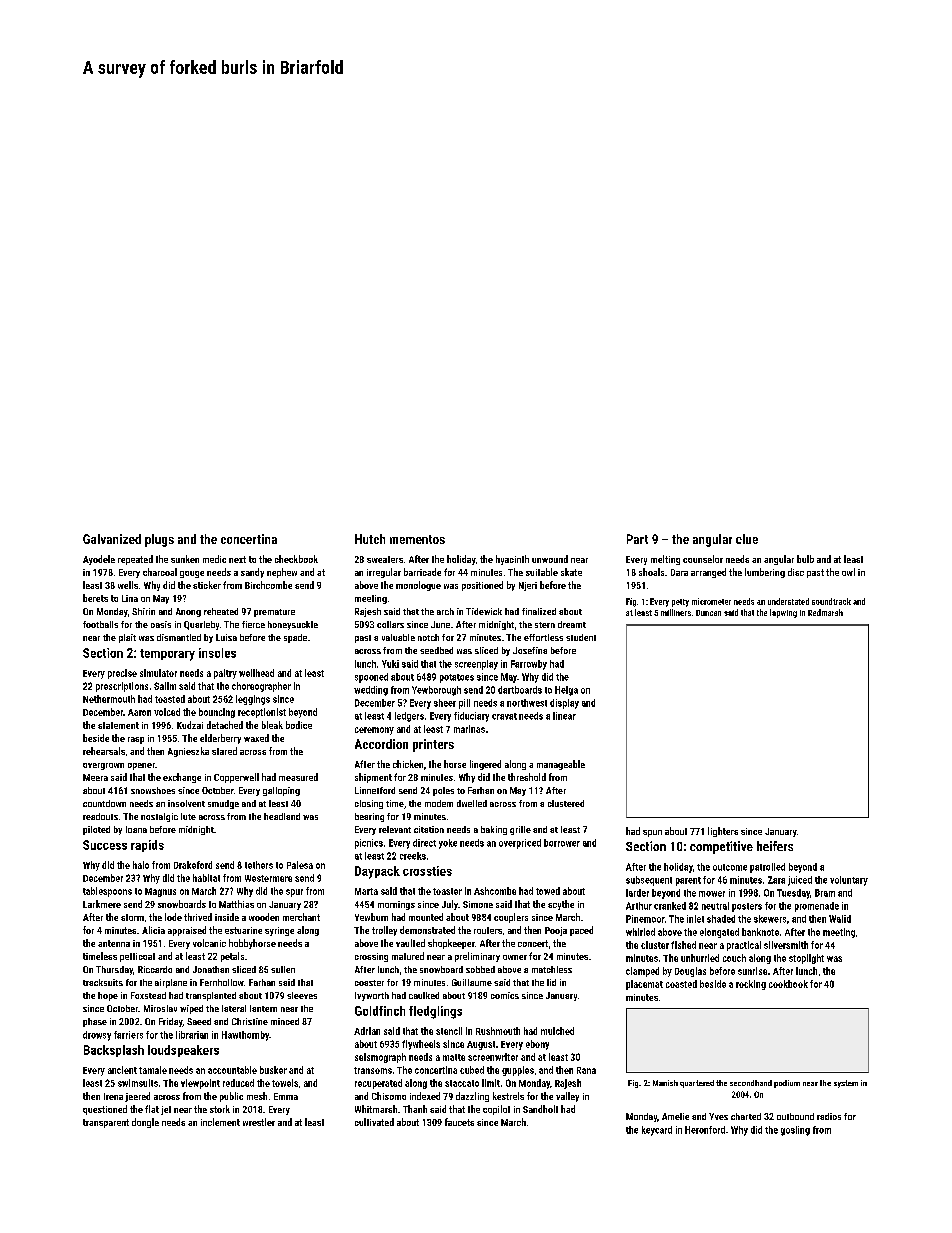 The width and height of the screenshot is (952, 1233). I want to click on guppies, so click(518, 1071).
